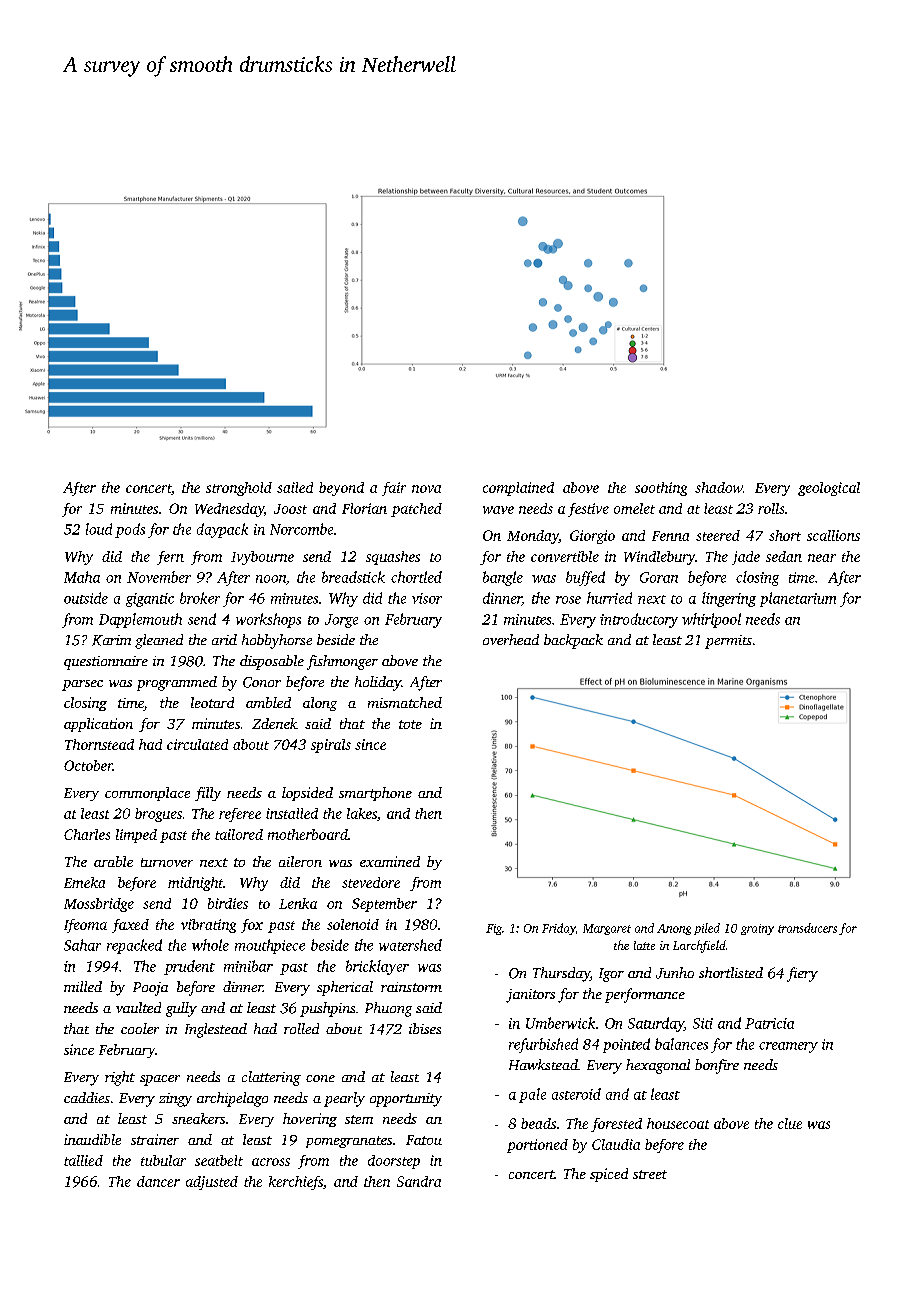 The height and width of the image is (1308, 924). I want to click on soothing, so click(661, 489).
